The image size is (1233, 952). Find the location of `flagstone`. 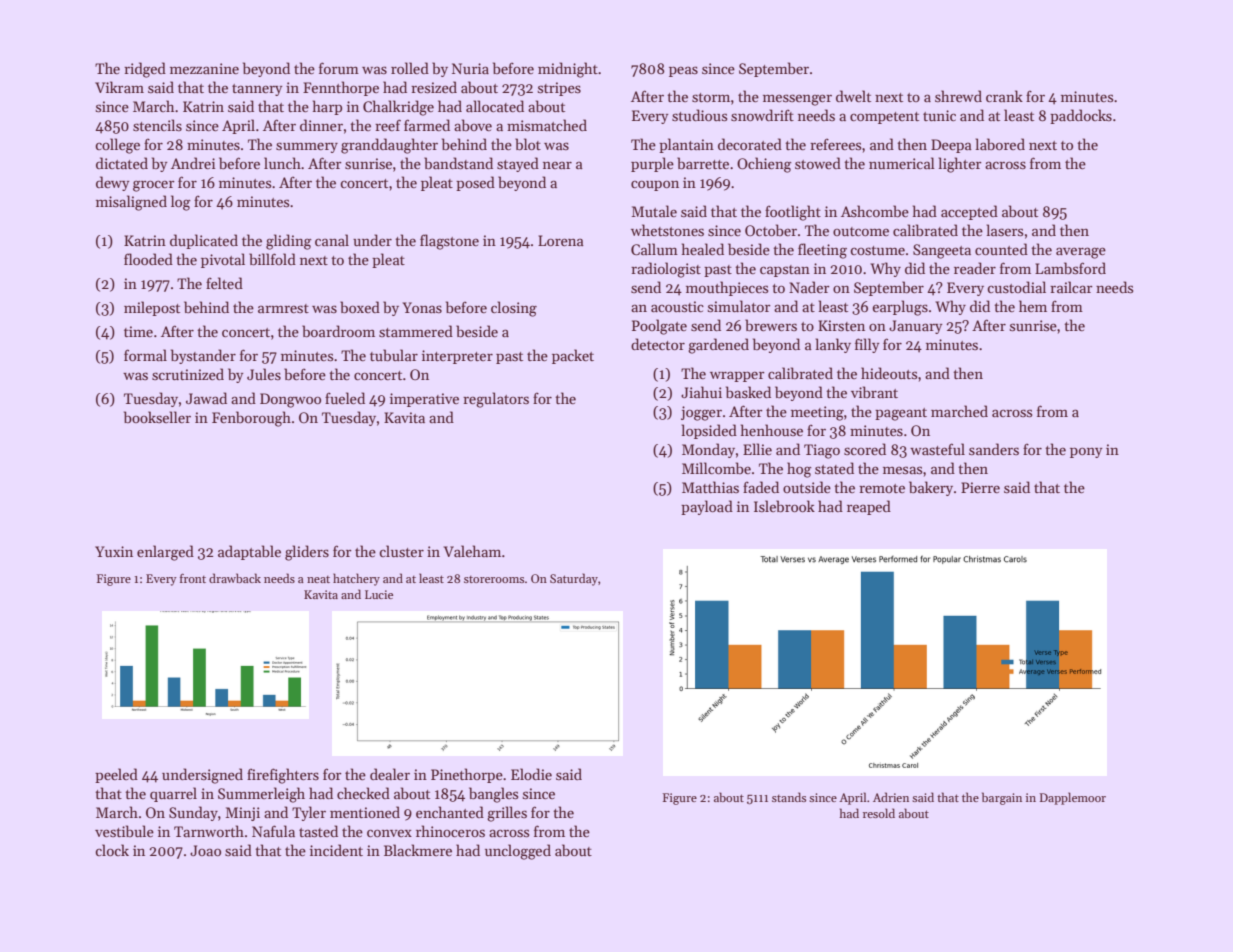

flagstone is located at coordinates (449, 242).
